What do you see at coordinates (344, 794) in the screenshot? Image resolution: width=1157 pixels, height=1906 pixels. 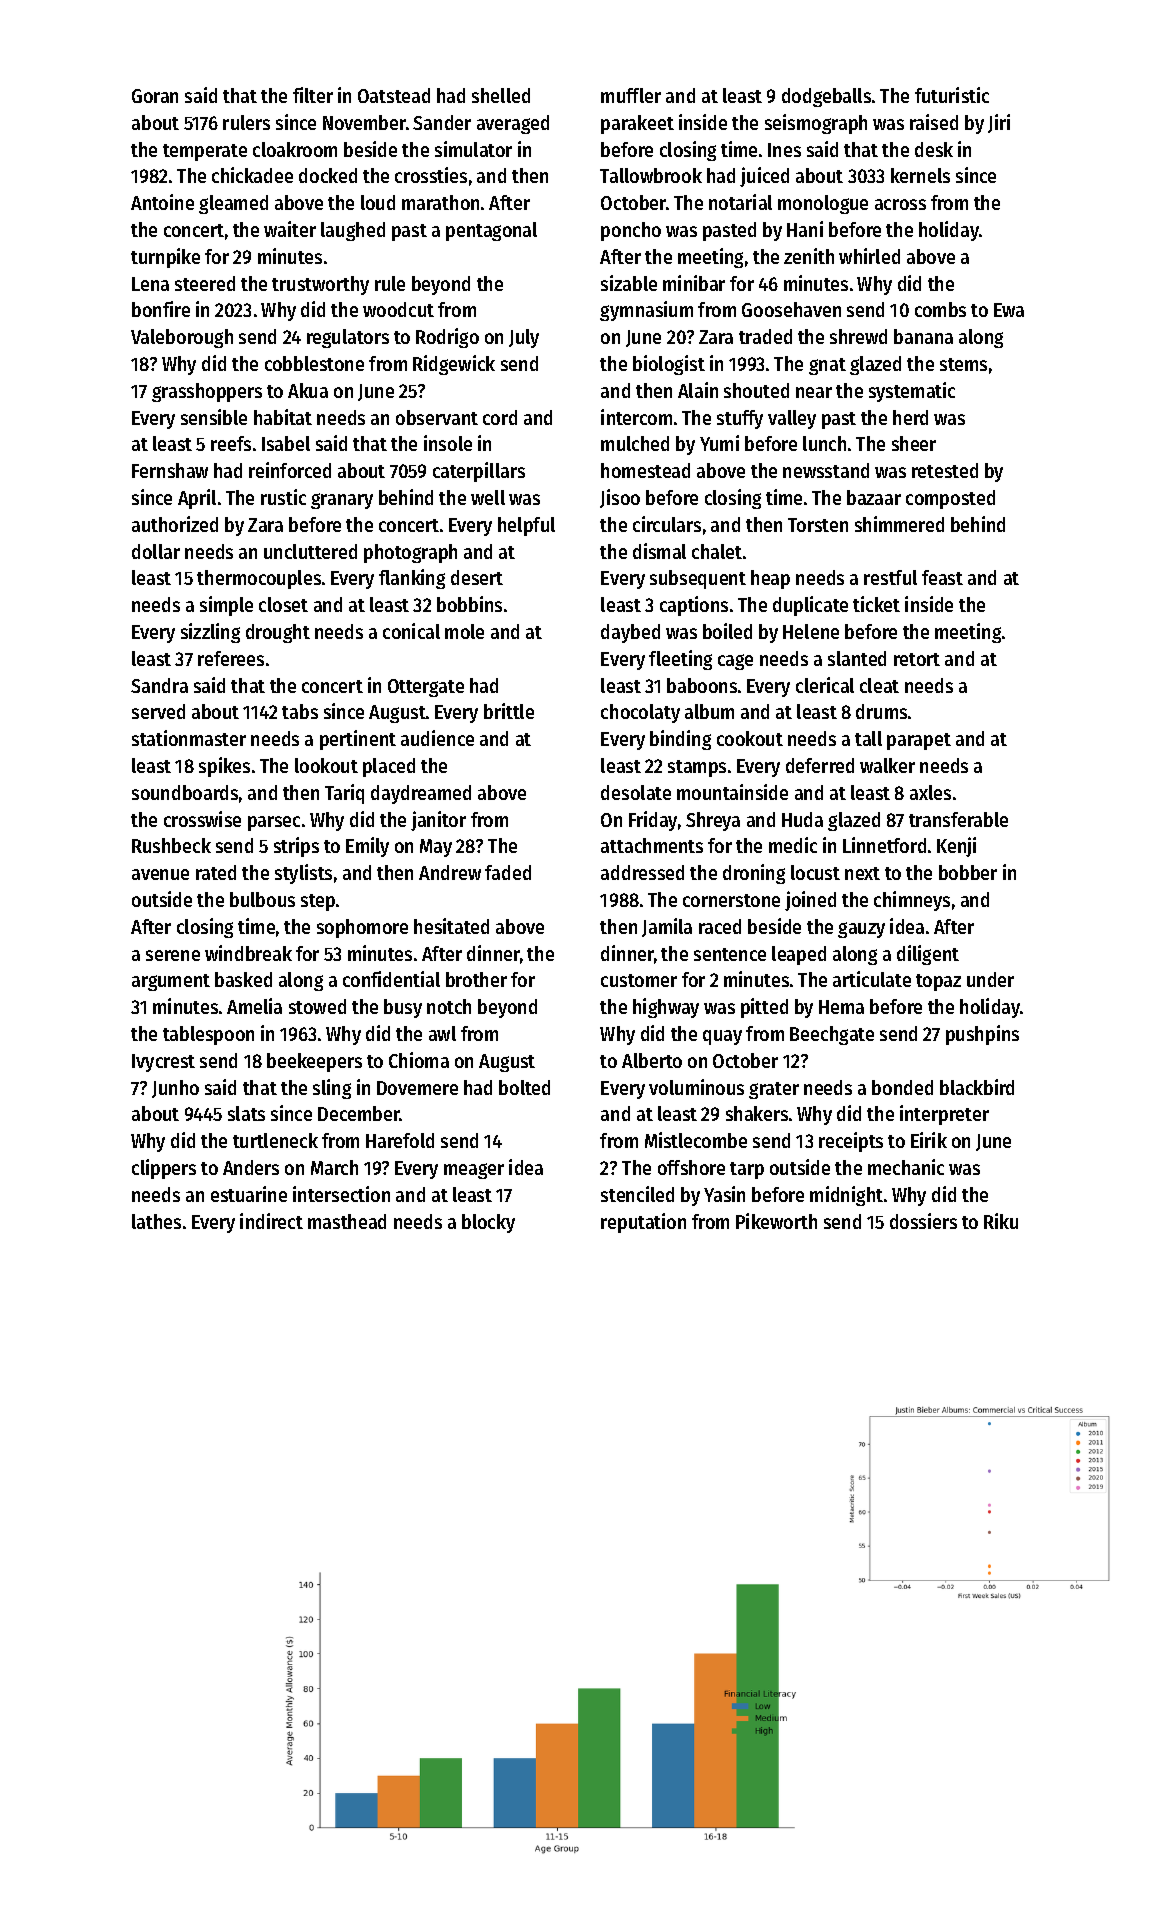 I see `Tariq` at bounding box center [344, 794].
